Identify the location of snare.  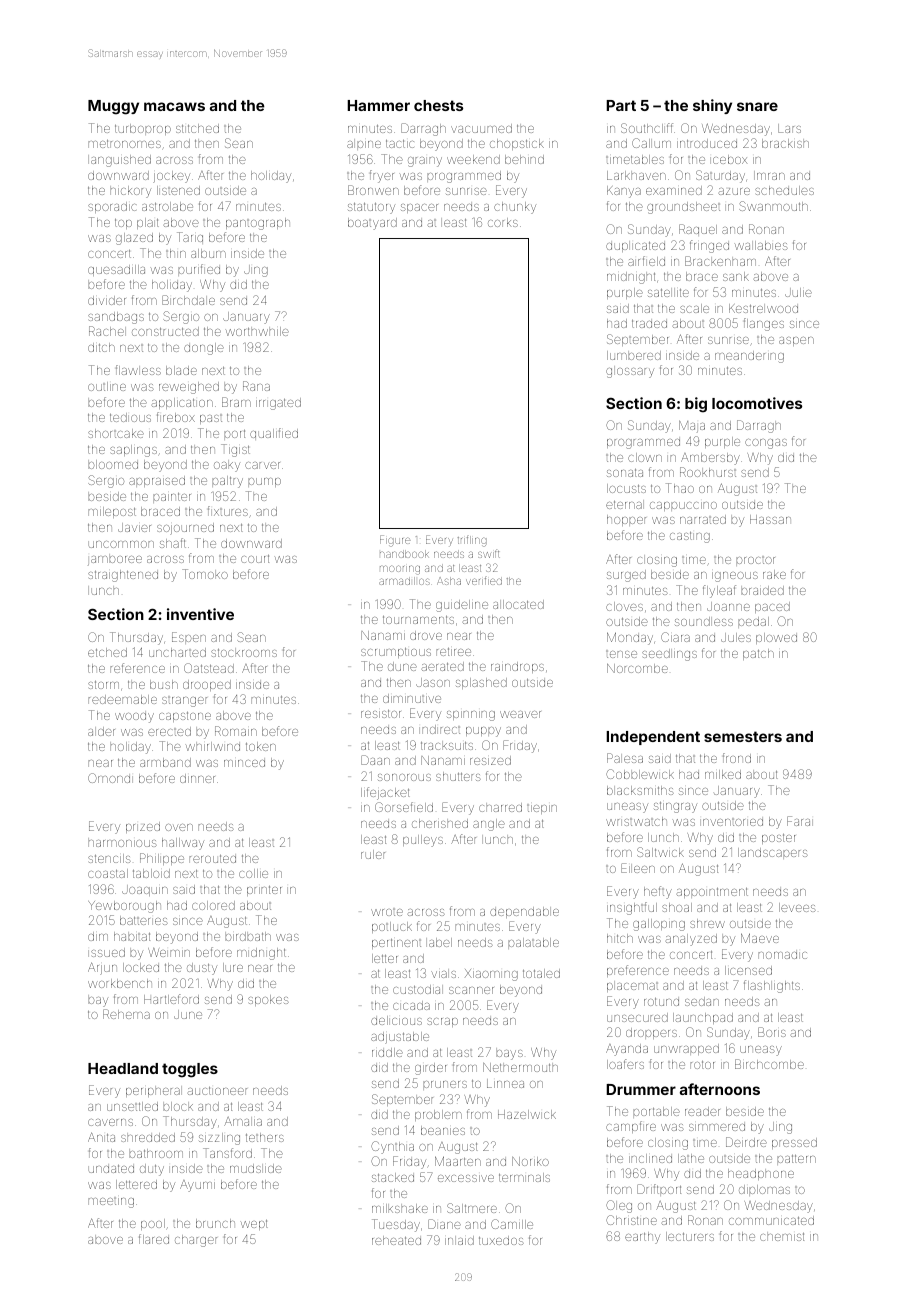
(757, 106).
